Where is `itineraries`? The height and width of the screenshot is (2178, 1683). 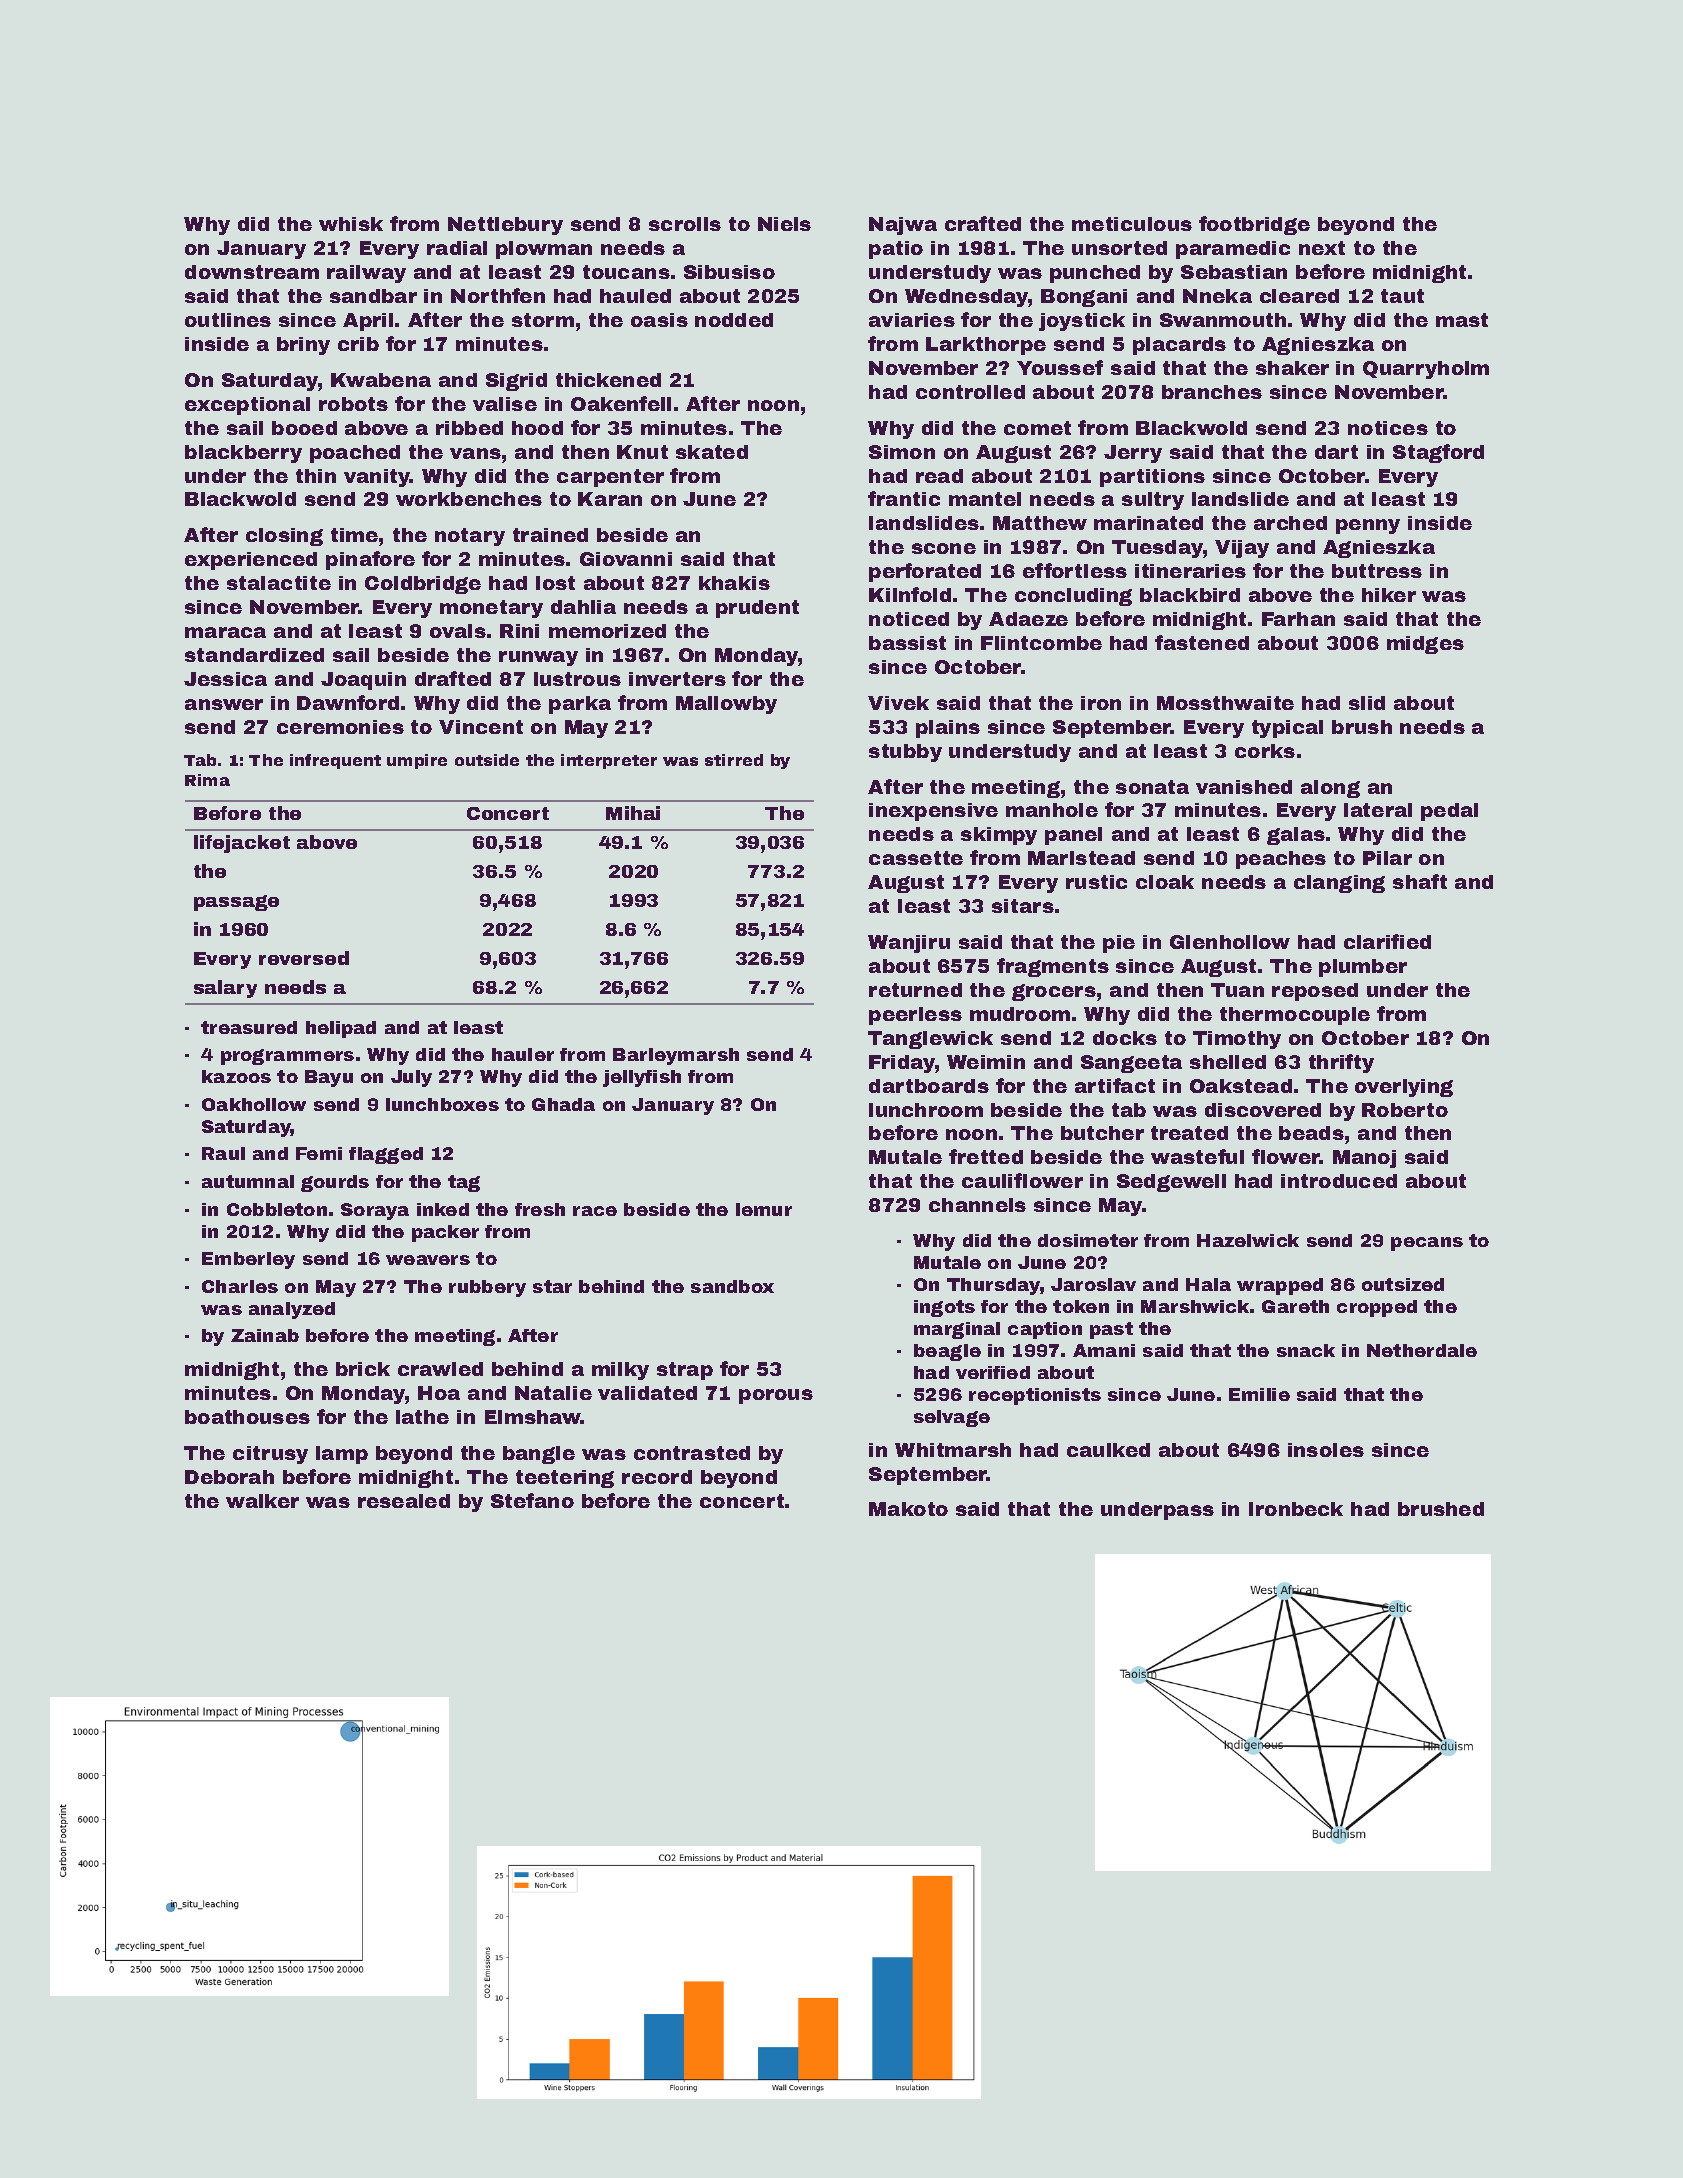 itineraries is located at coordinates (1190, 571).
